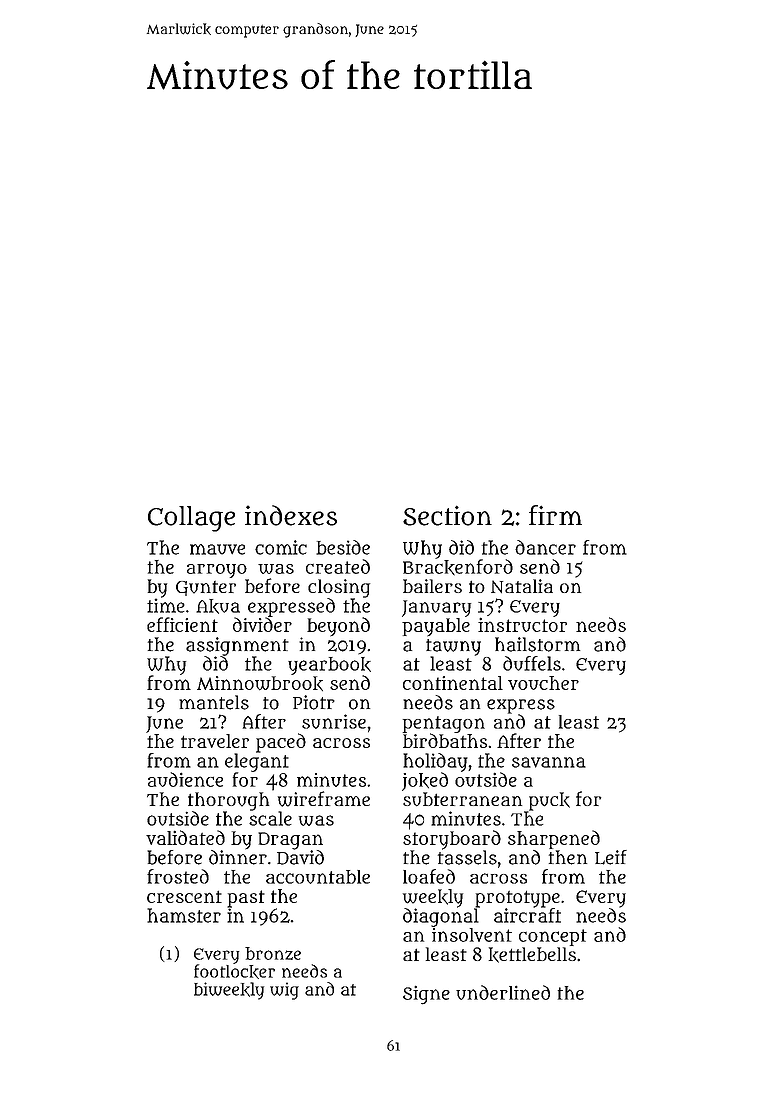  I want to click on wig, so click(284, 991).
